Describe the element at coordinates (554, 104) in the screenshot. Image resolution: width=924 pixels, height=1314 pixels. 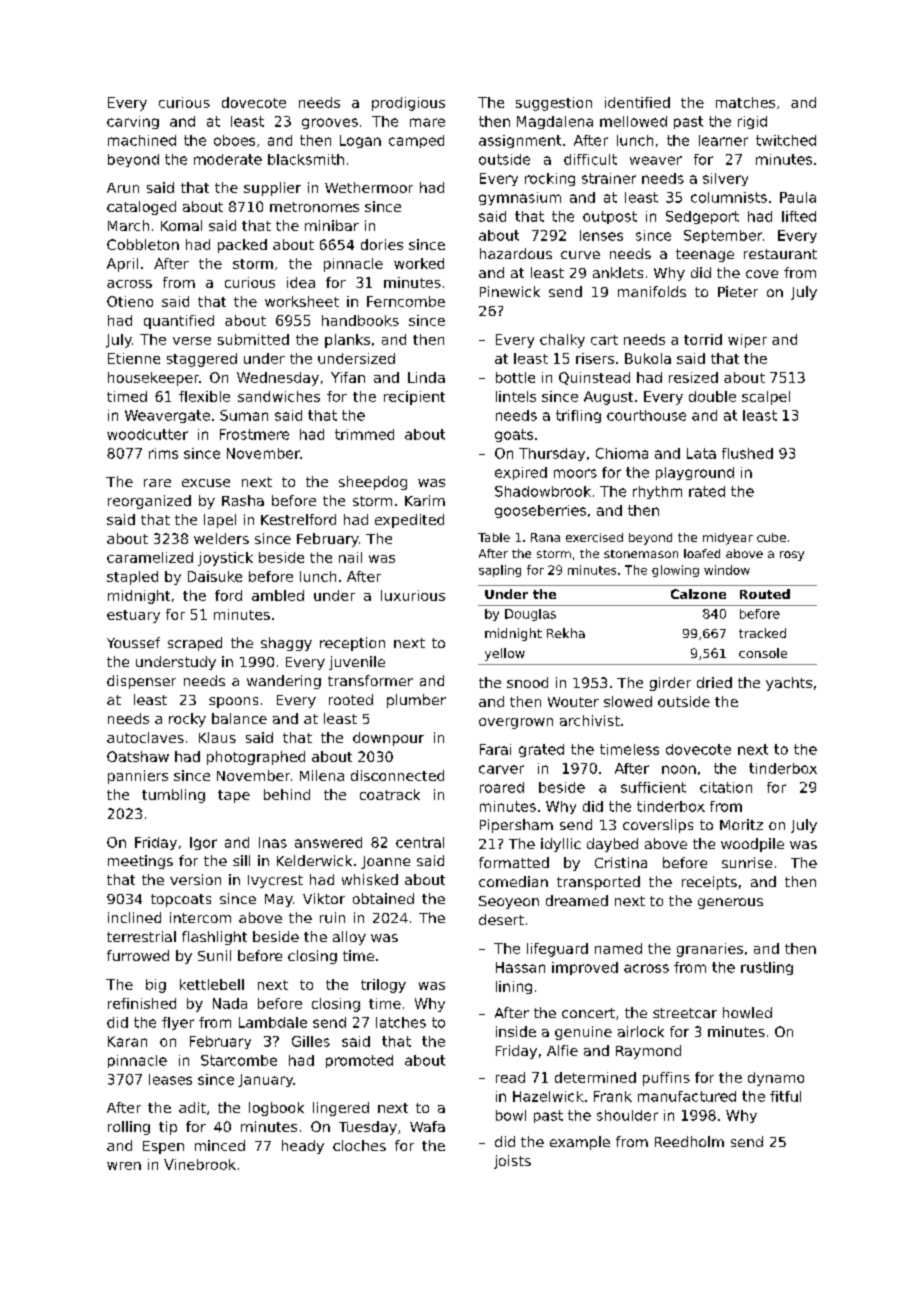
I see `suggestion` at that location.
